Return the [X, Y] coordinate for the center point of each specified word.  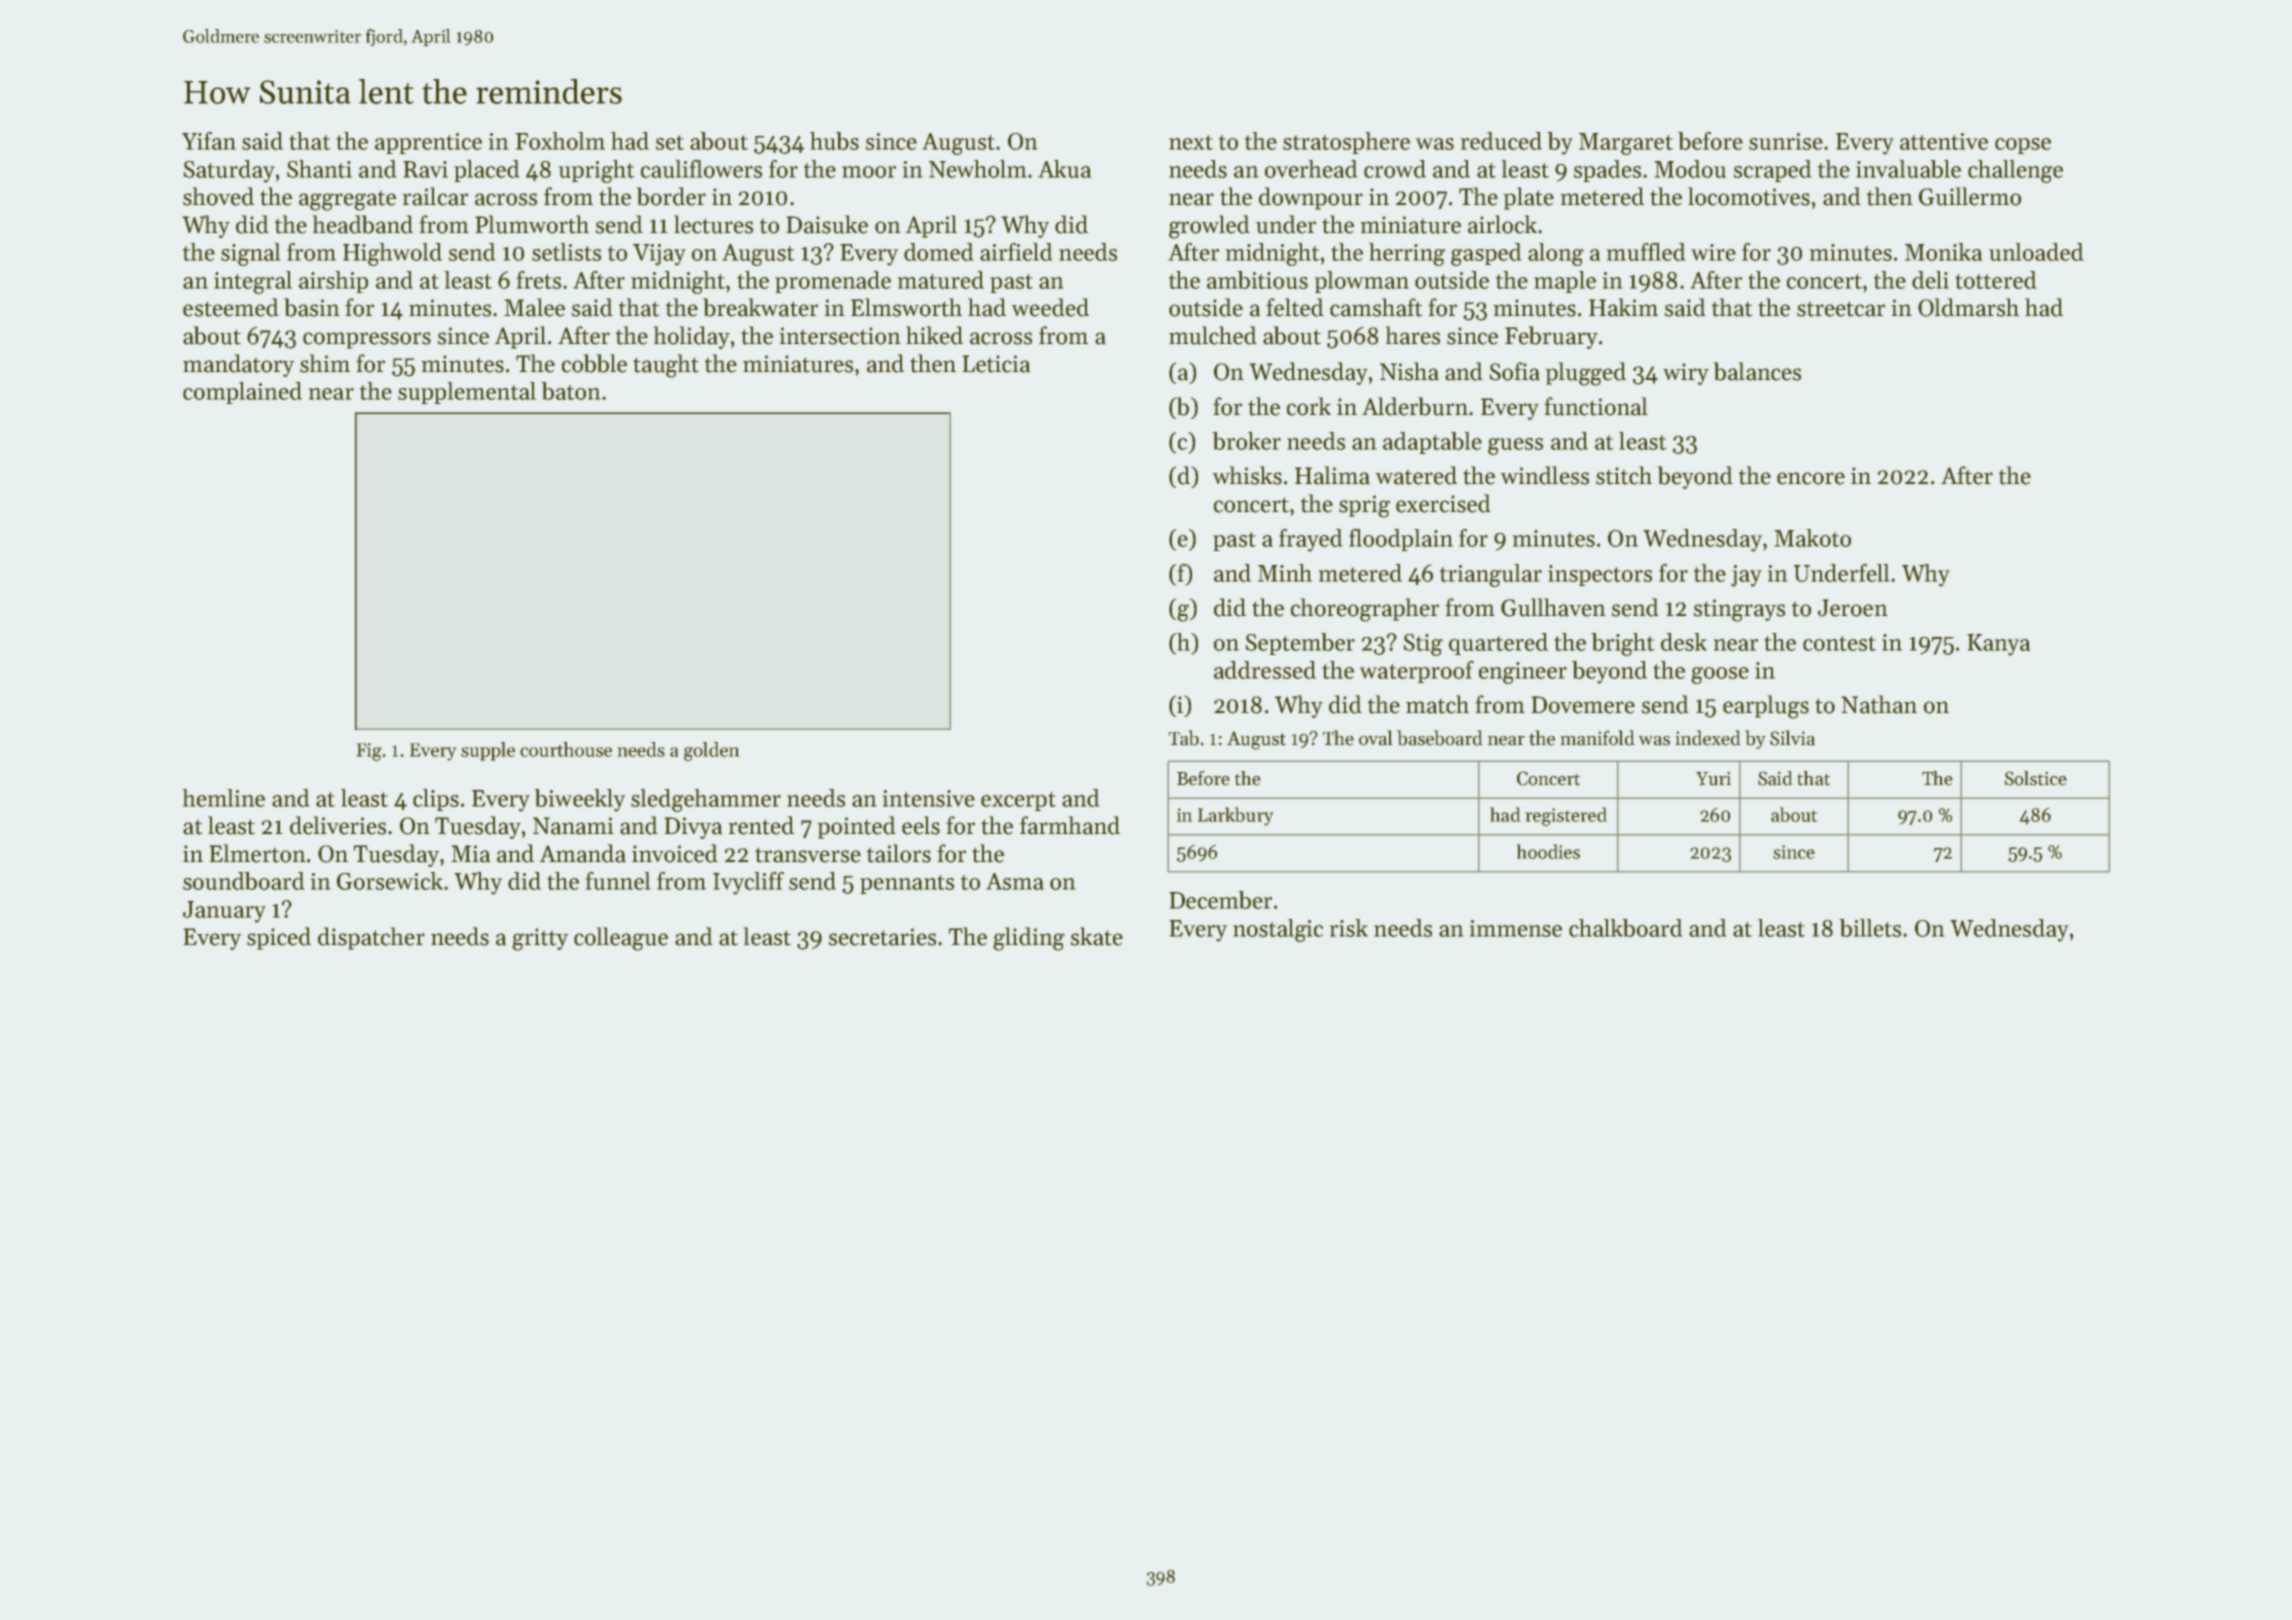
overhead [1311, 169]
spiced [279, 938]
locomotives [1749, 196]
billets [1870, 928]
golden [712, 751]
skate [1097, 936]
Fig [369, 752]
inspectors [1600, 575]
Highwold [392, 254]
